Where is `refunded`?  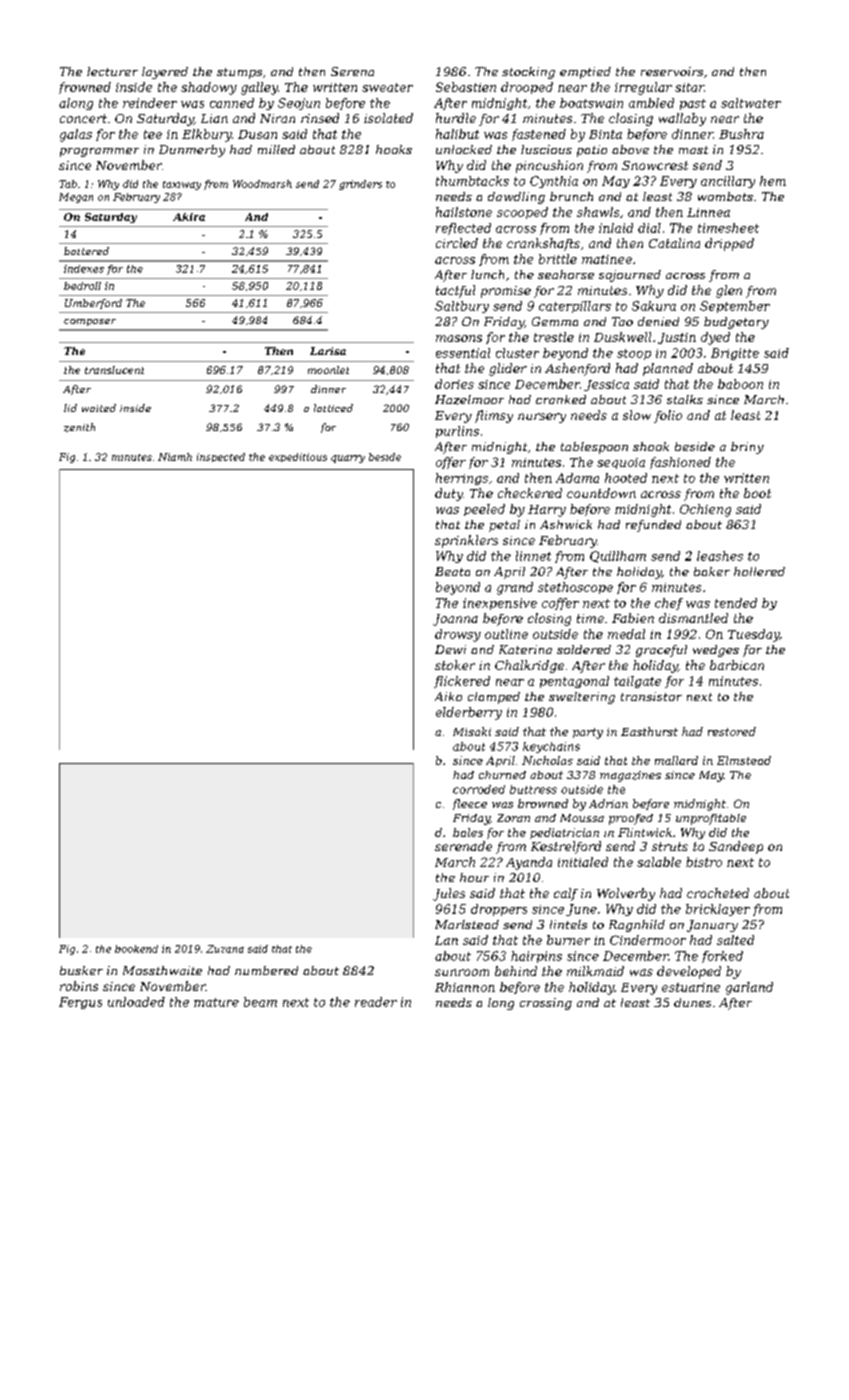
refunded is located at coordinates (653, 526).
